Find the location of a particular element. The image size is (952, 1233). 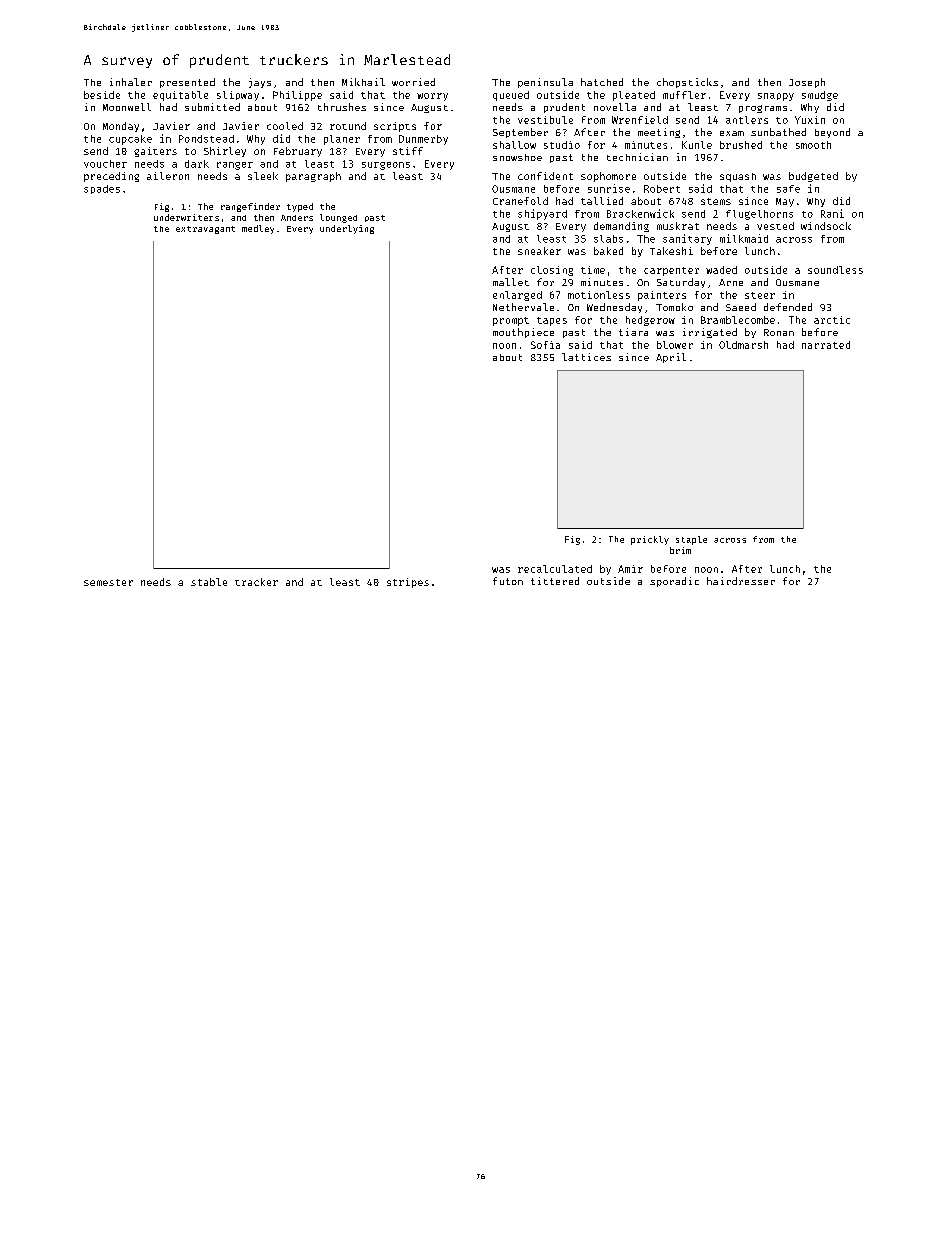

tracker is located at coordinates (256, 582).
